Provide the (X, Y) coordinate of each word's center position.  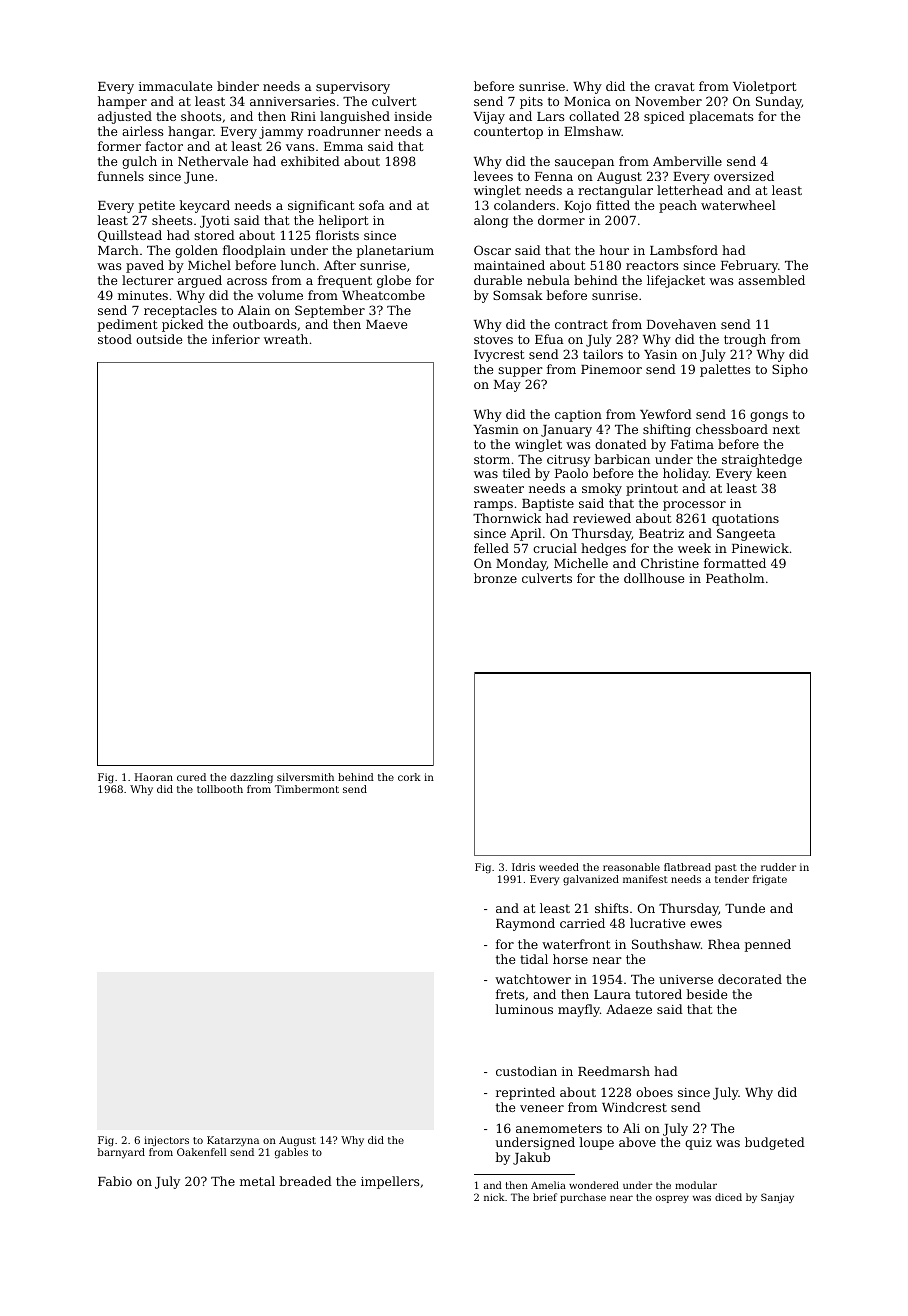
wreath (286, 339)
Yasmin (496, 429)
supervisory (353, 88)
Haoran (154, 777)
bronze (495, 578)
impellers (390, 1182)
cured (191, 777)
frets (510, 994)
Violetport (764, 87)
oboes (654, 1092)
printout (652, 490)
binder (238, 86)
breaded (305, 1181)
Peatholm (735, 578)
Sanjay (777, 1198)
